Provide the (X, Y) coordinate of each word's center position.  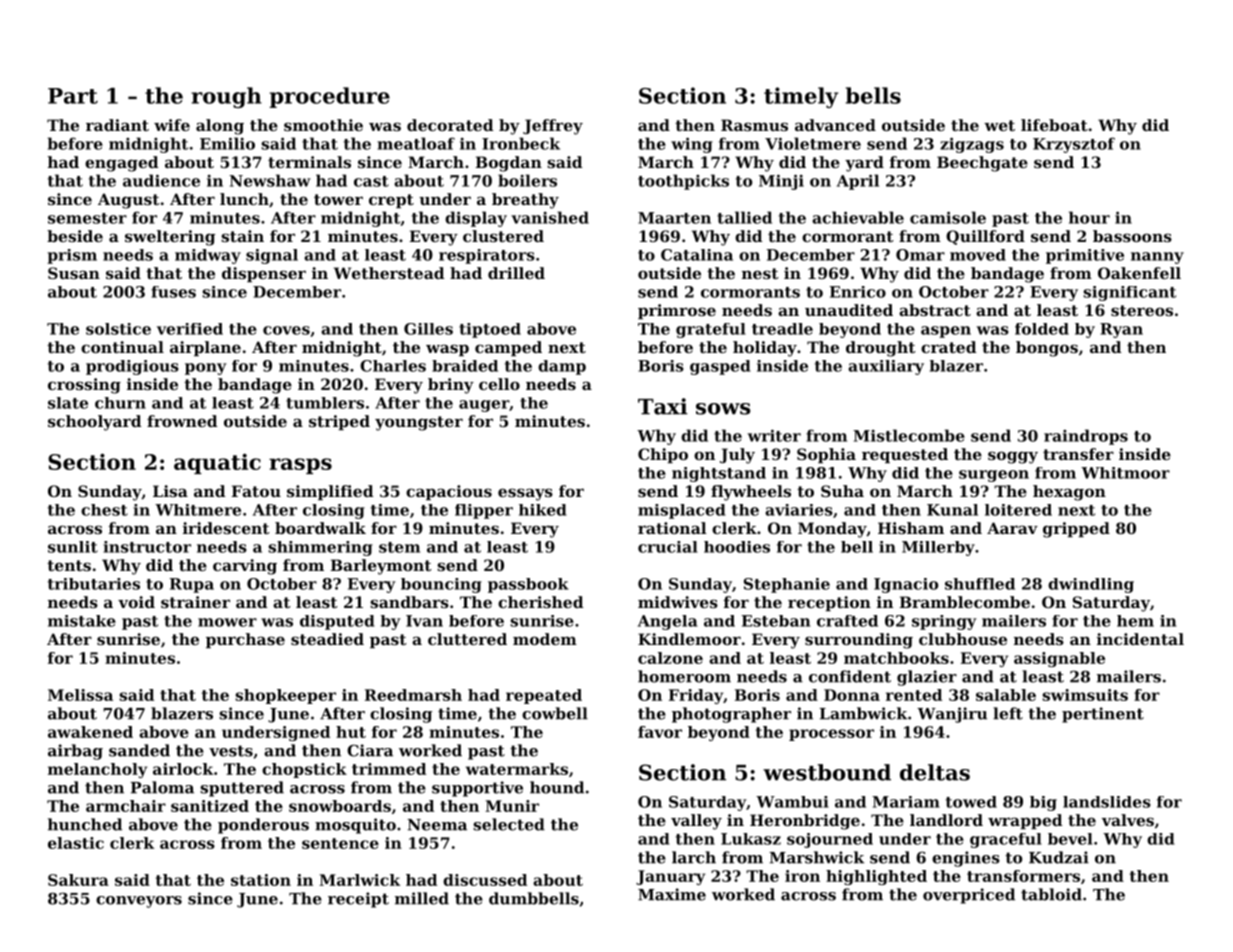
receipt (358, 900)
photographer (731, 715)
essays (525, 494)
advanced (835, 125)
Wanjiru (952, 715)
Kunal (952, 510)
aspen (946, 332)
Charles (393, 366)
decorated (450, 125)
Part (73, 96)
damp (562, 367)
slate (68, 403)
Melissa (80, 695)
